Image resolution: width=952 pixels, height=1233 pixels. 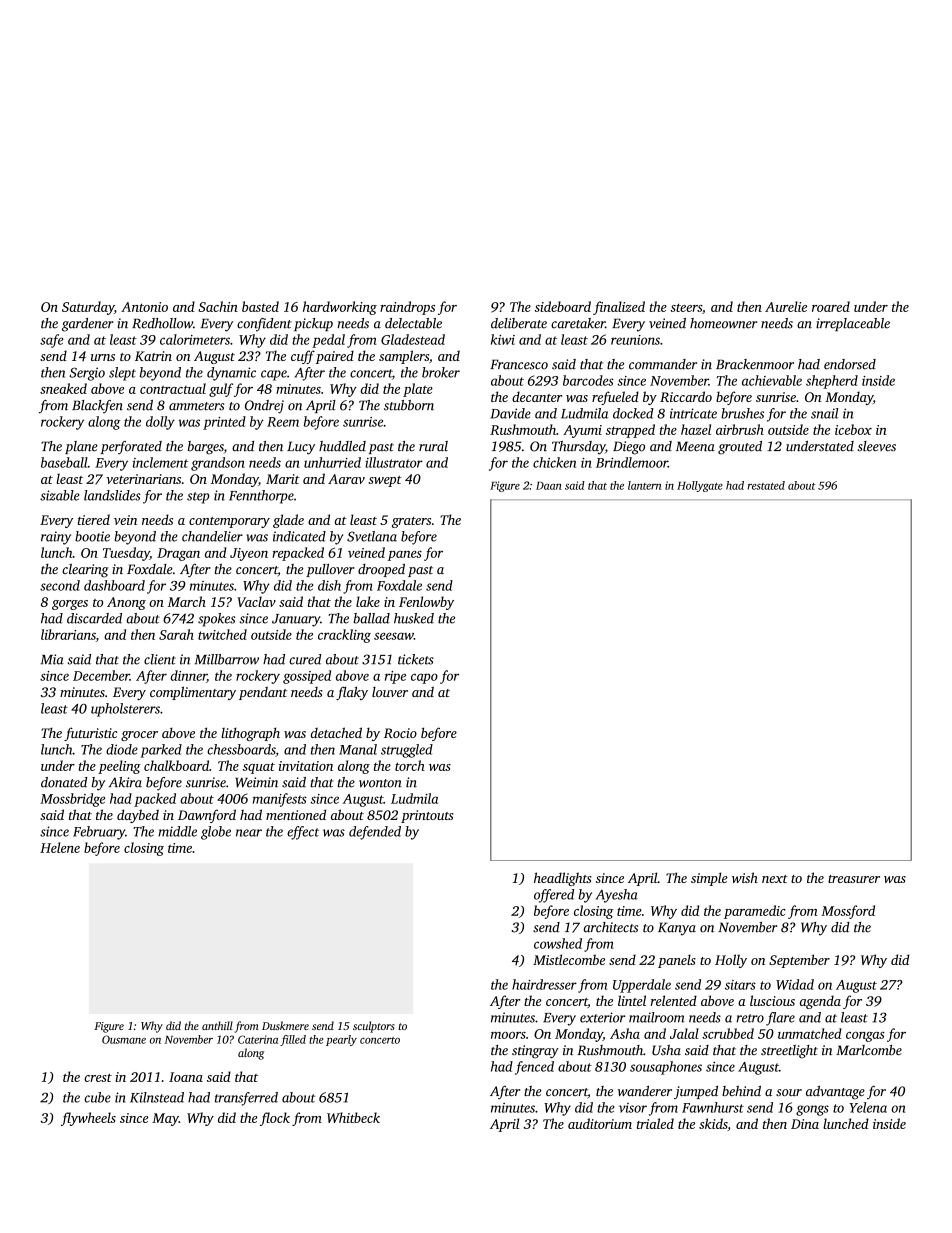 I want to click on step, so click(x=198, y=498).
